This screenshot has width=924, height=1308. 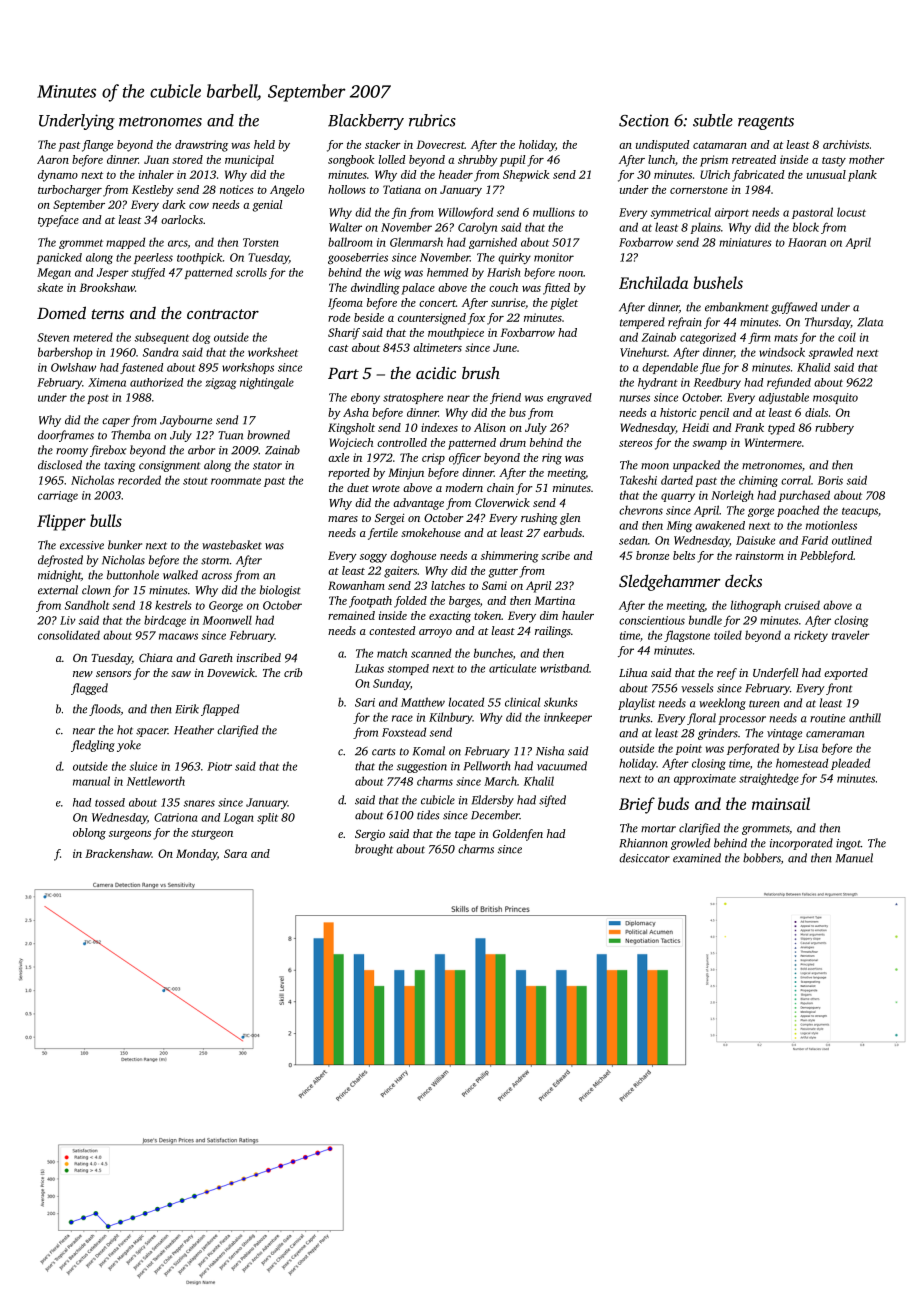 I want to click on rubrics, so click(x=432, y=120).
